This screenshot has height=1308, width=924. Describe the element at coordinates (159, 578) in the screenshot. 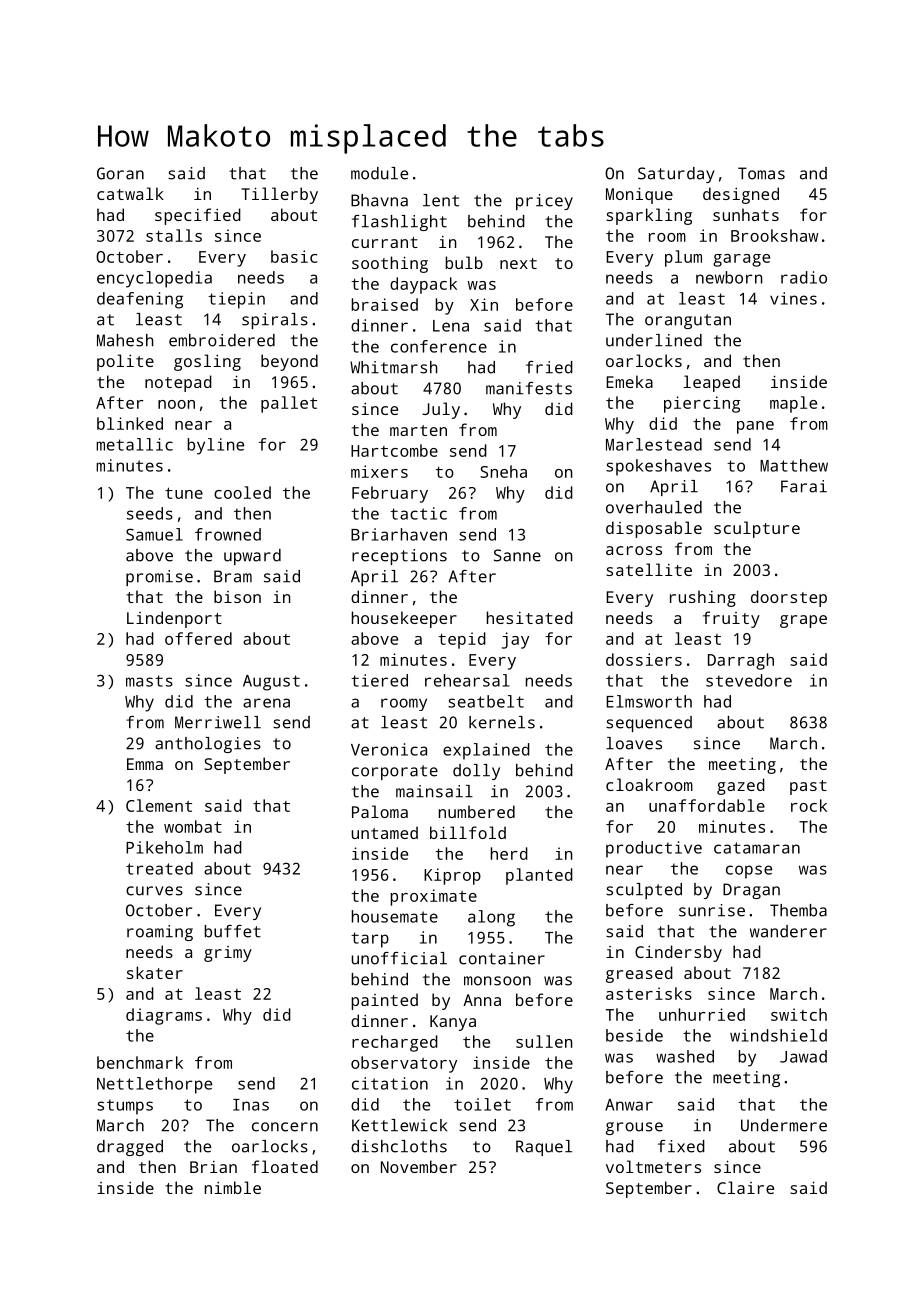

I see `promise` at that location.
